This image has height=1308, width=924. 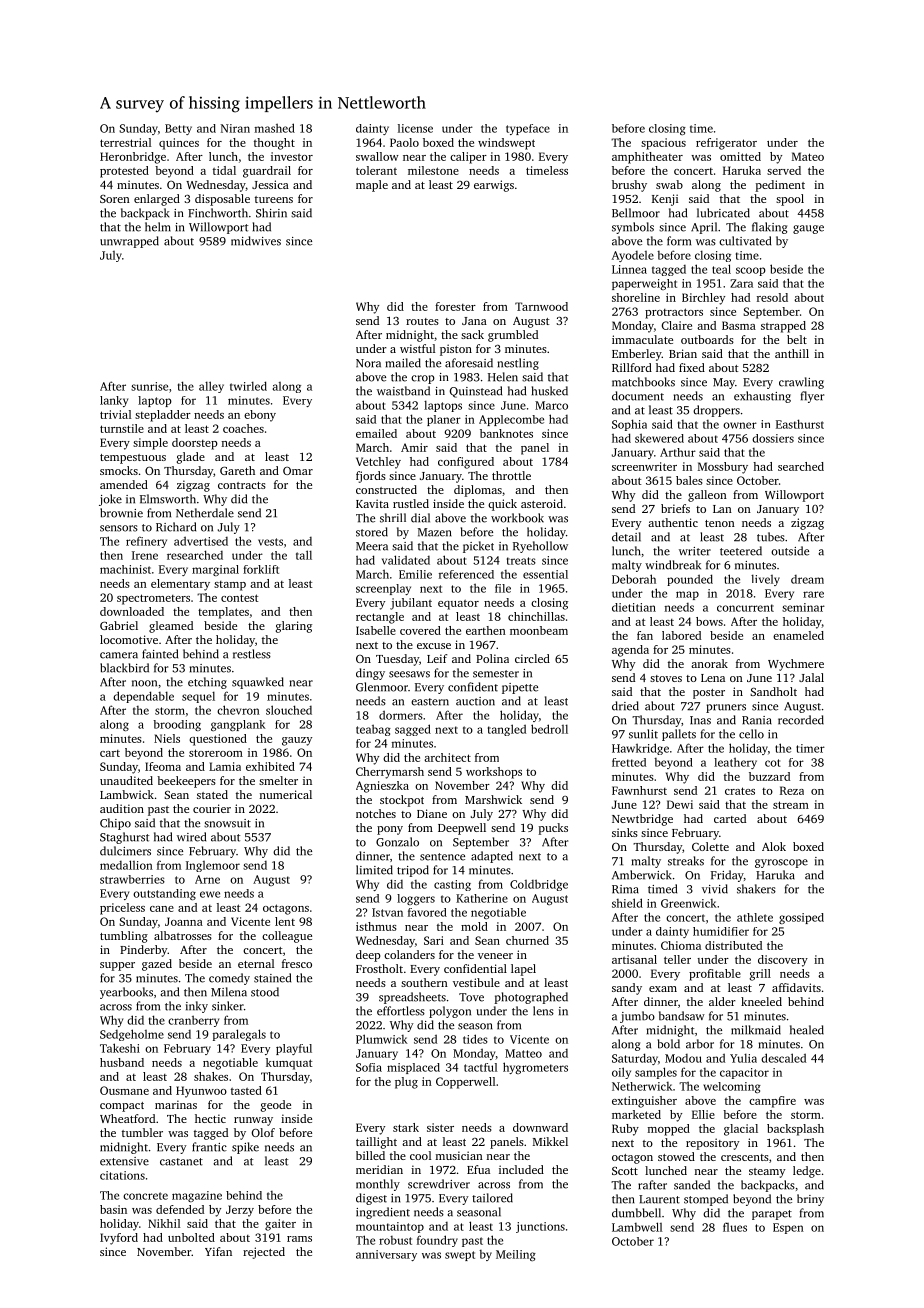 What do you see at coordinates (110, 500) in the image?
I see `joke` at bounding box center [110, 500].
